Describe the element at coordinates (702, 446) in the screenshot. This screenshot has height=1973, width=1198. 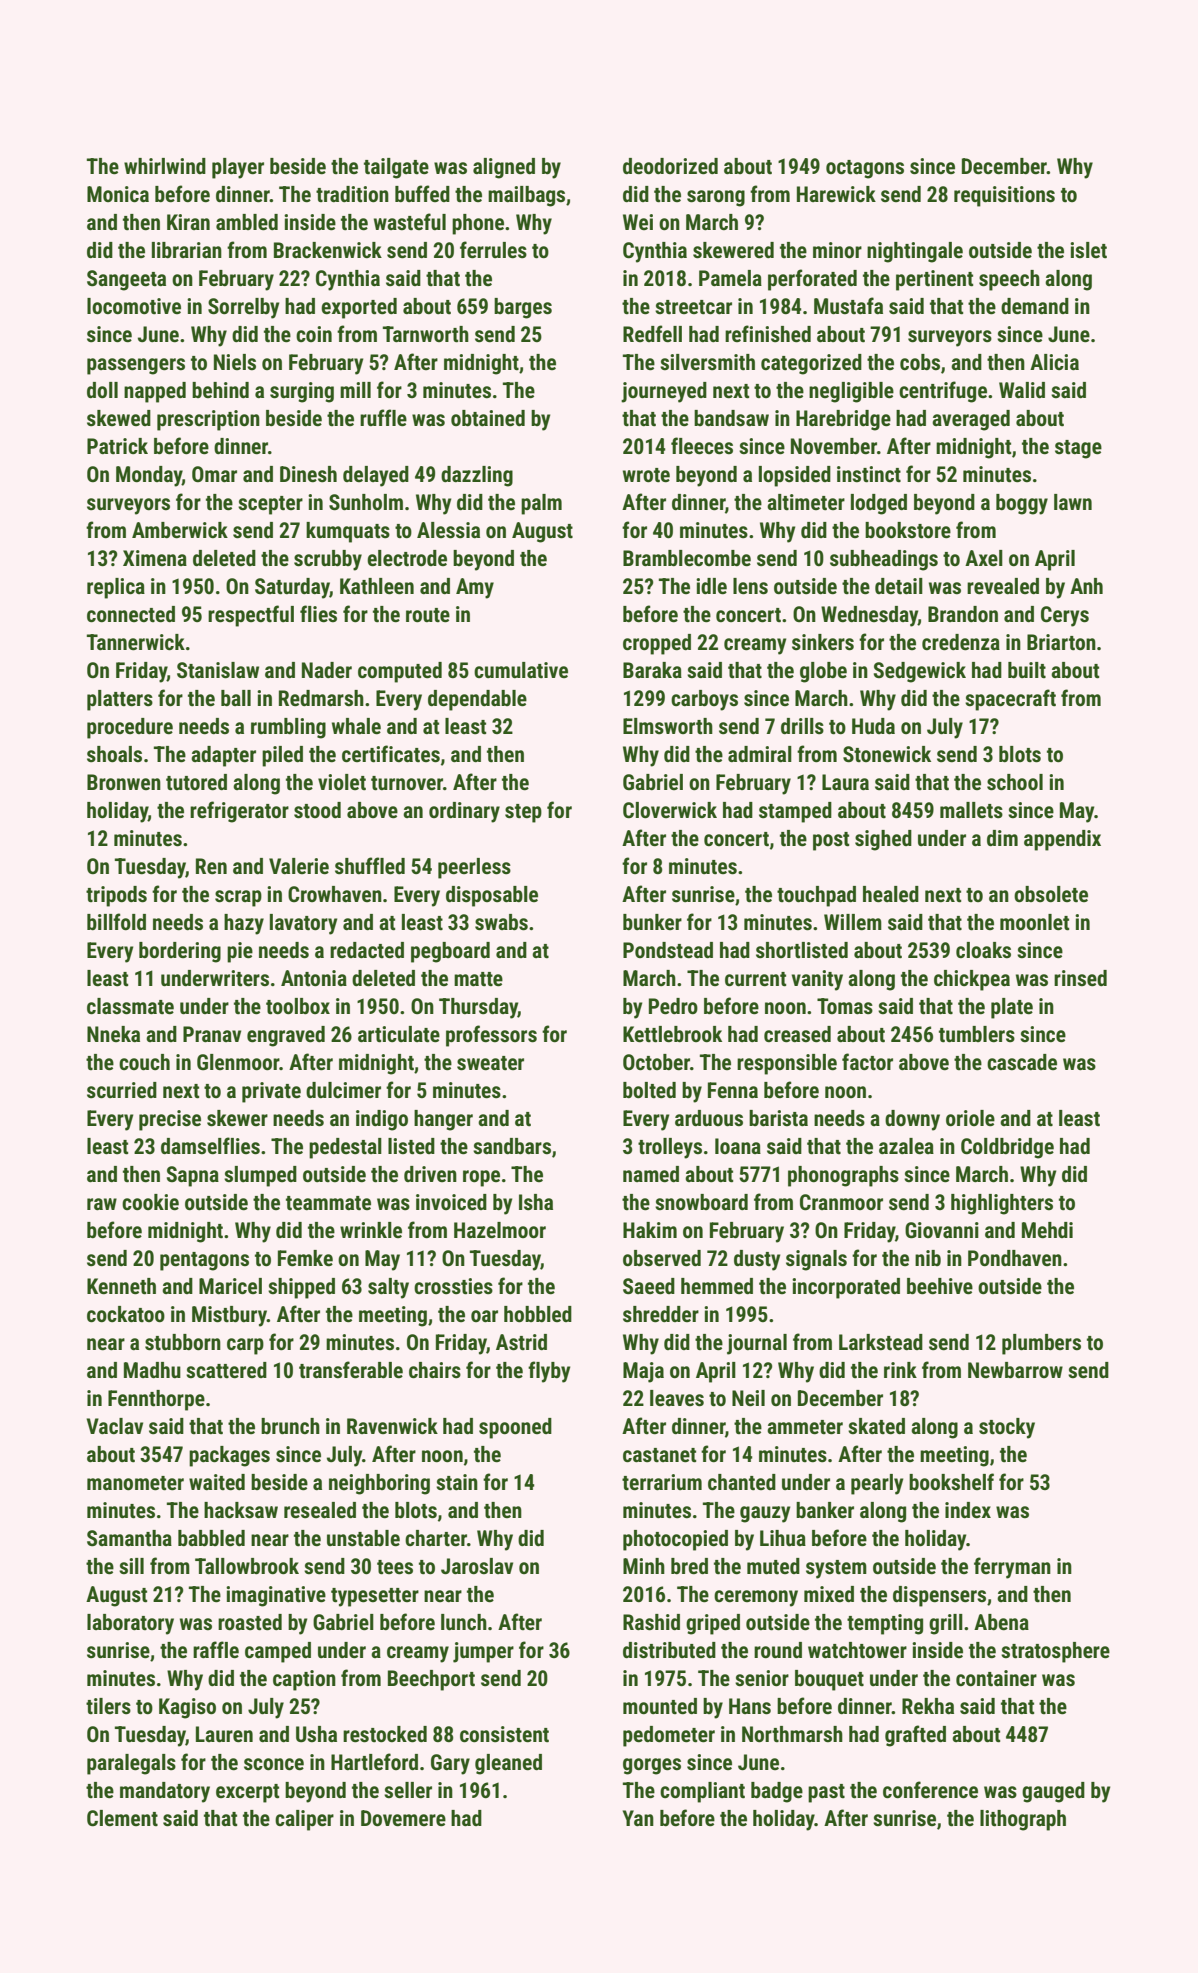
I see `fleeces` at that location.
